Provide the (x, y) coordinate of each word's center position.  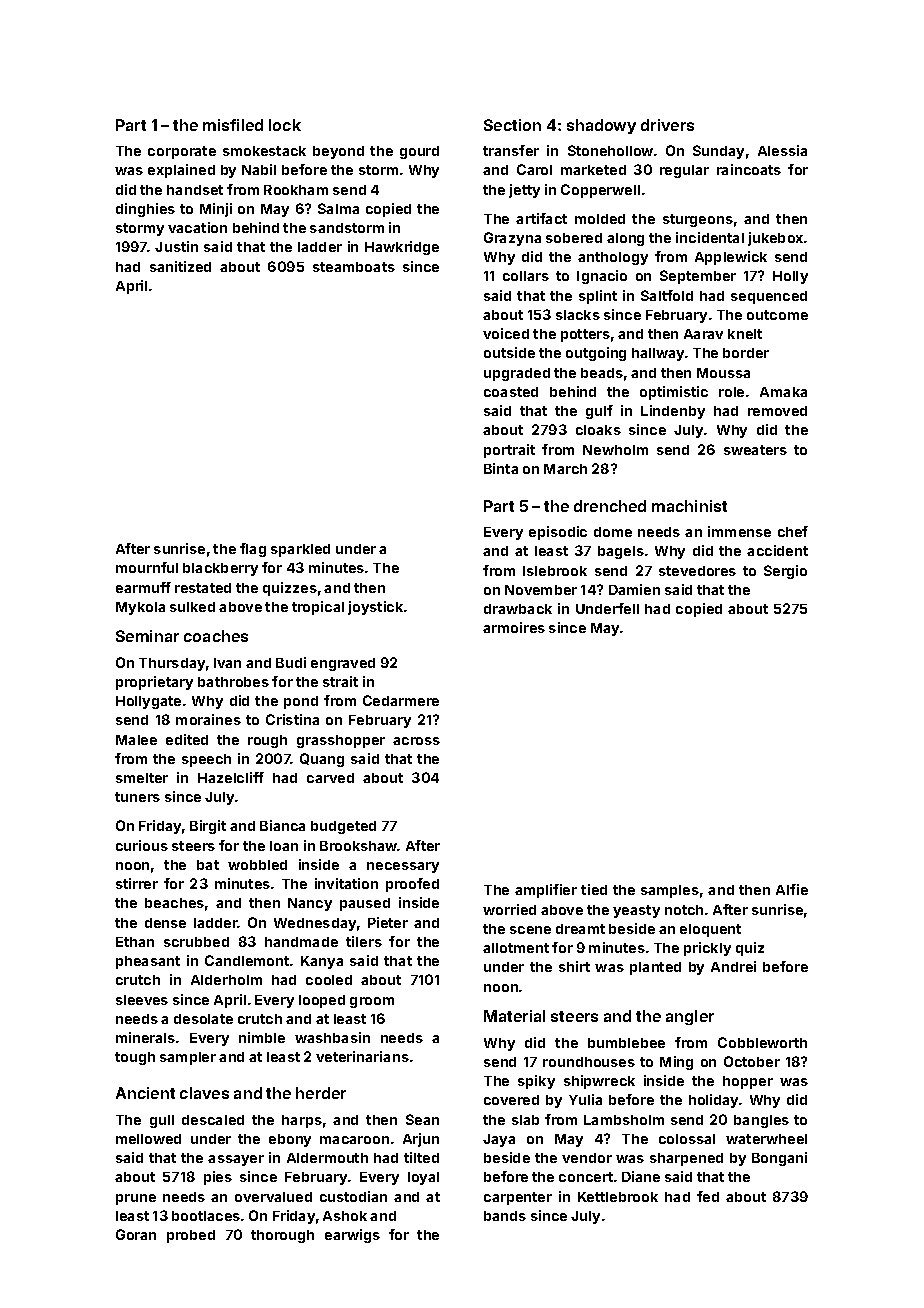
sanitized (180, 266)
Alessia (782, 150)
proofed (412, 885)
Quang (322, 760)
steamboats (354, 267)
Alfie (792, 889)
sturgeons (698, 220)
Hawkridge (402, 248)
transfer (511, 150)
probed (191, 1236)
